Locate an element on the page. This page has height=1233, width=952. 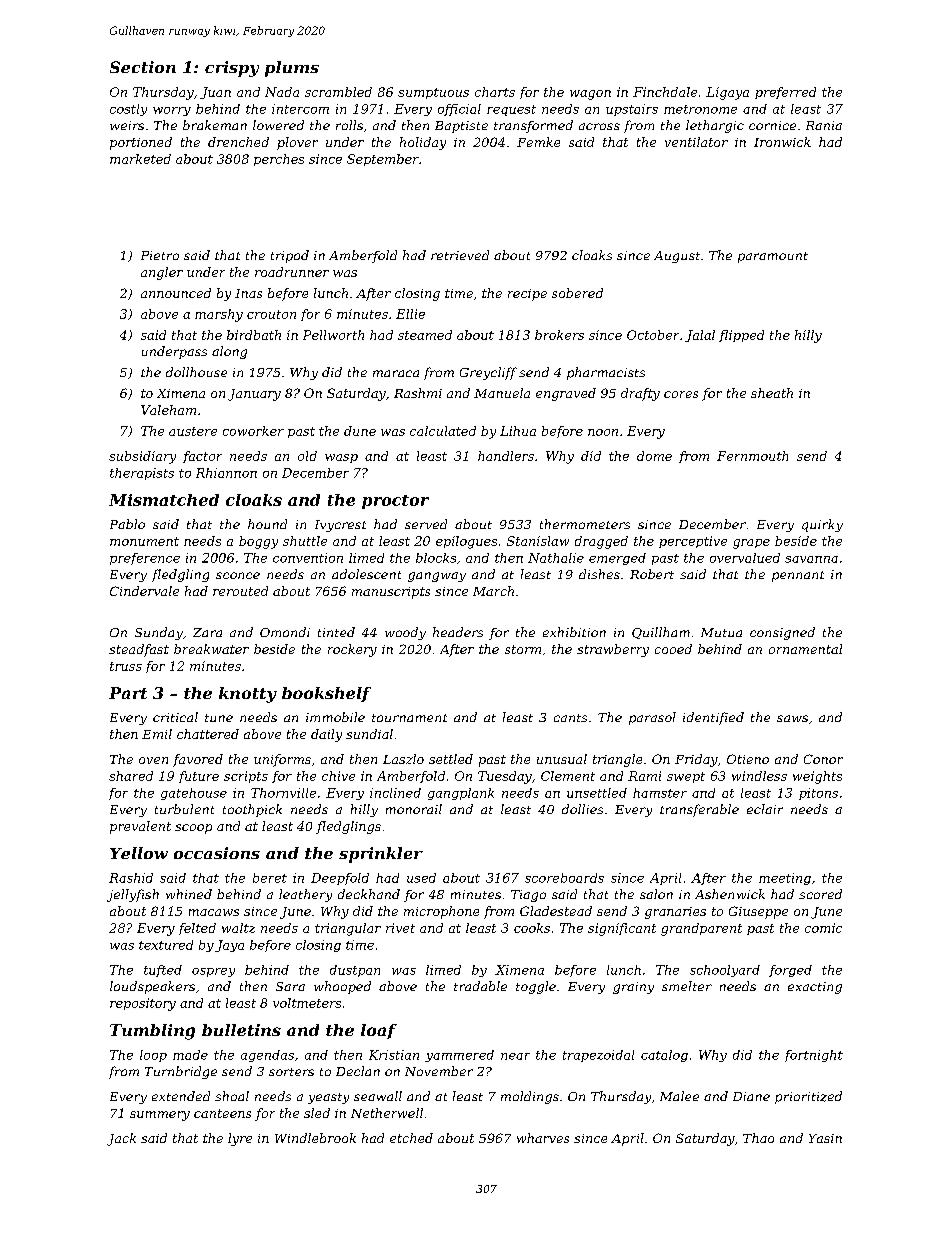
Tiago is located at coordinates (528, 896).
